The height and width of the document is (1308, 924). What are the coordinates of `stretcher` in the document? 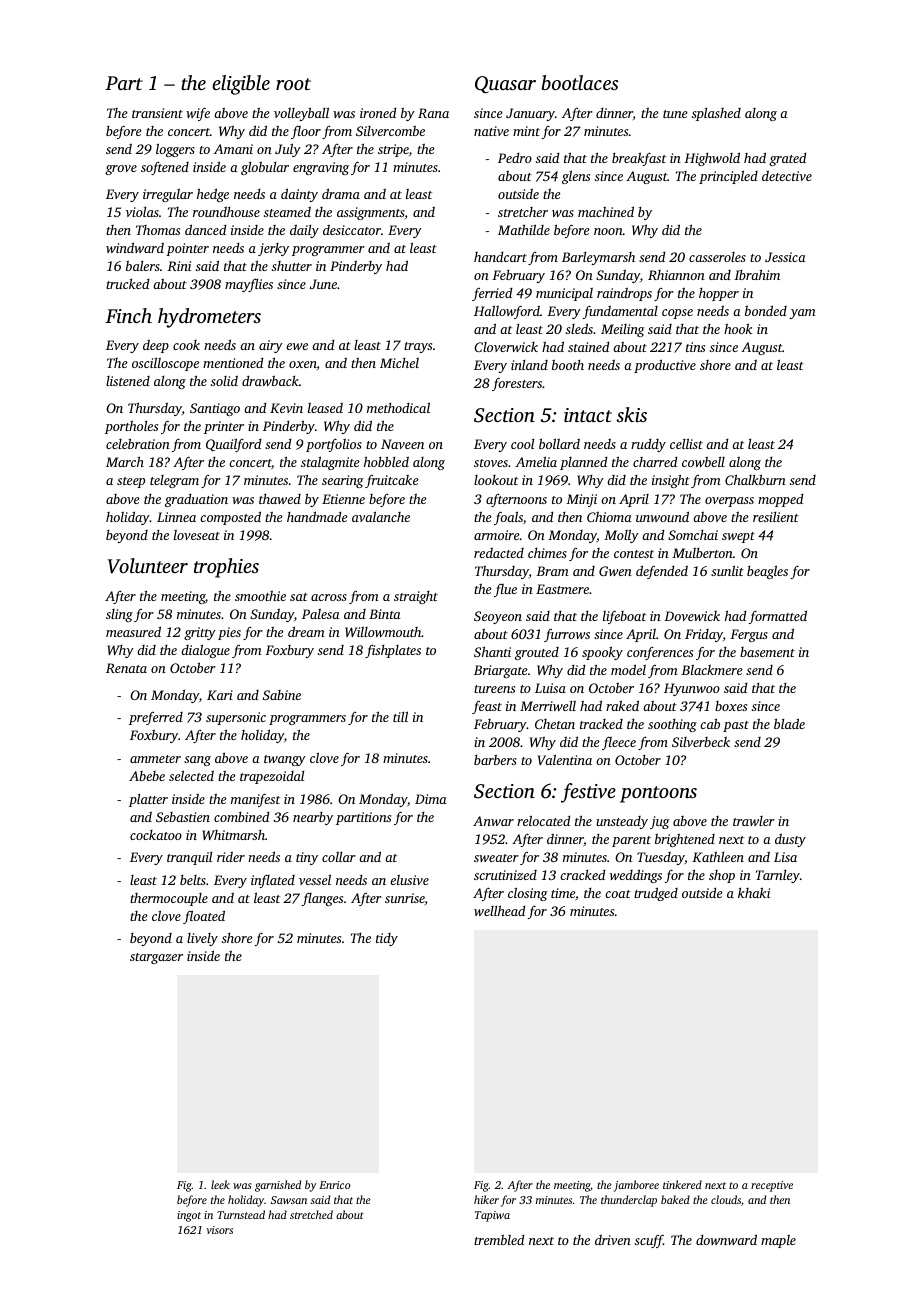 It's located at (523, 212).
